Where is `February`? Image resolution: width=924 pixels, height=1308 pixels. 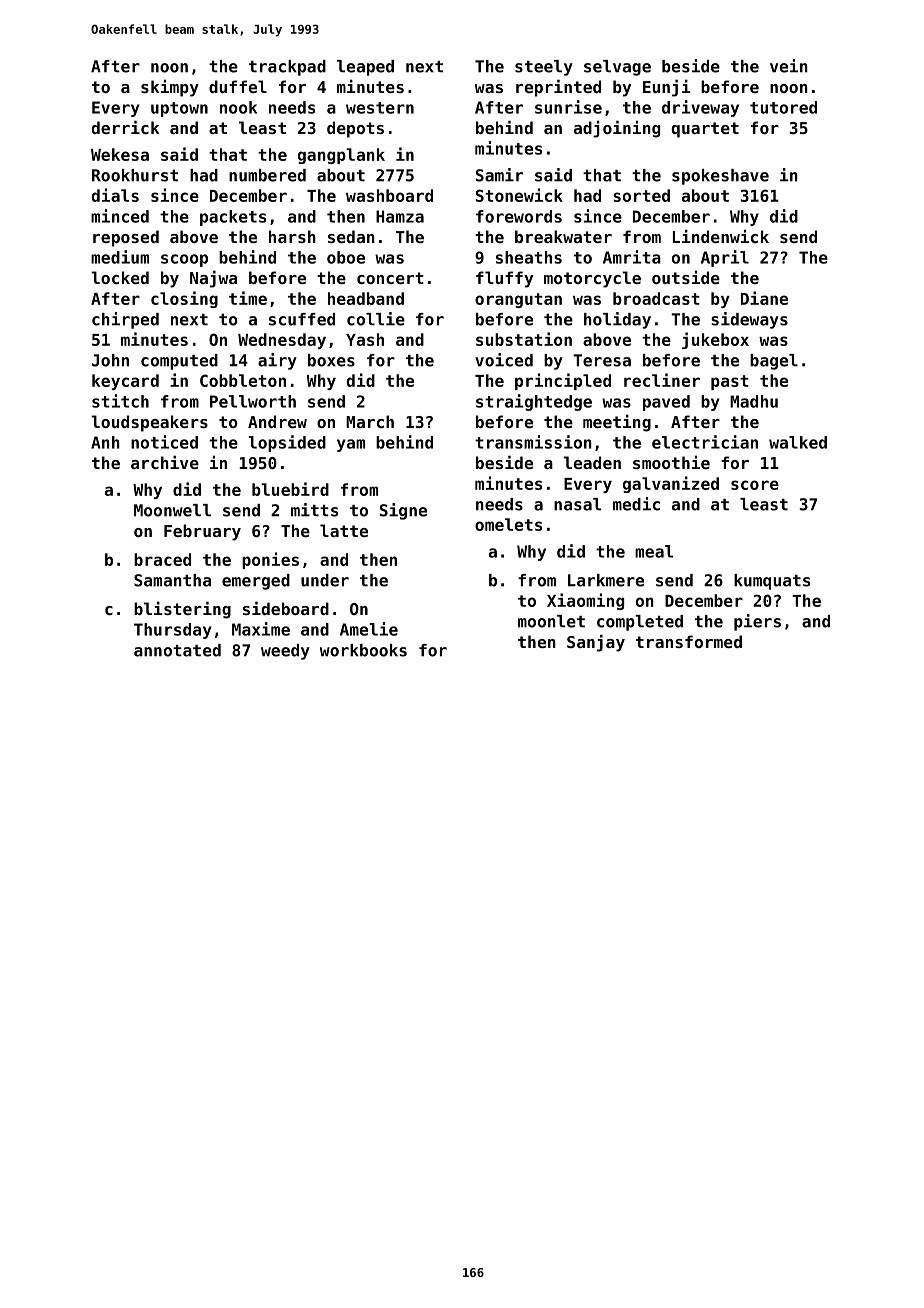
February is located at coordinates (202, 532).
